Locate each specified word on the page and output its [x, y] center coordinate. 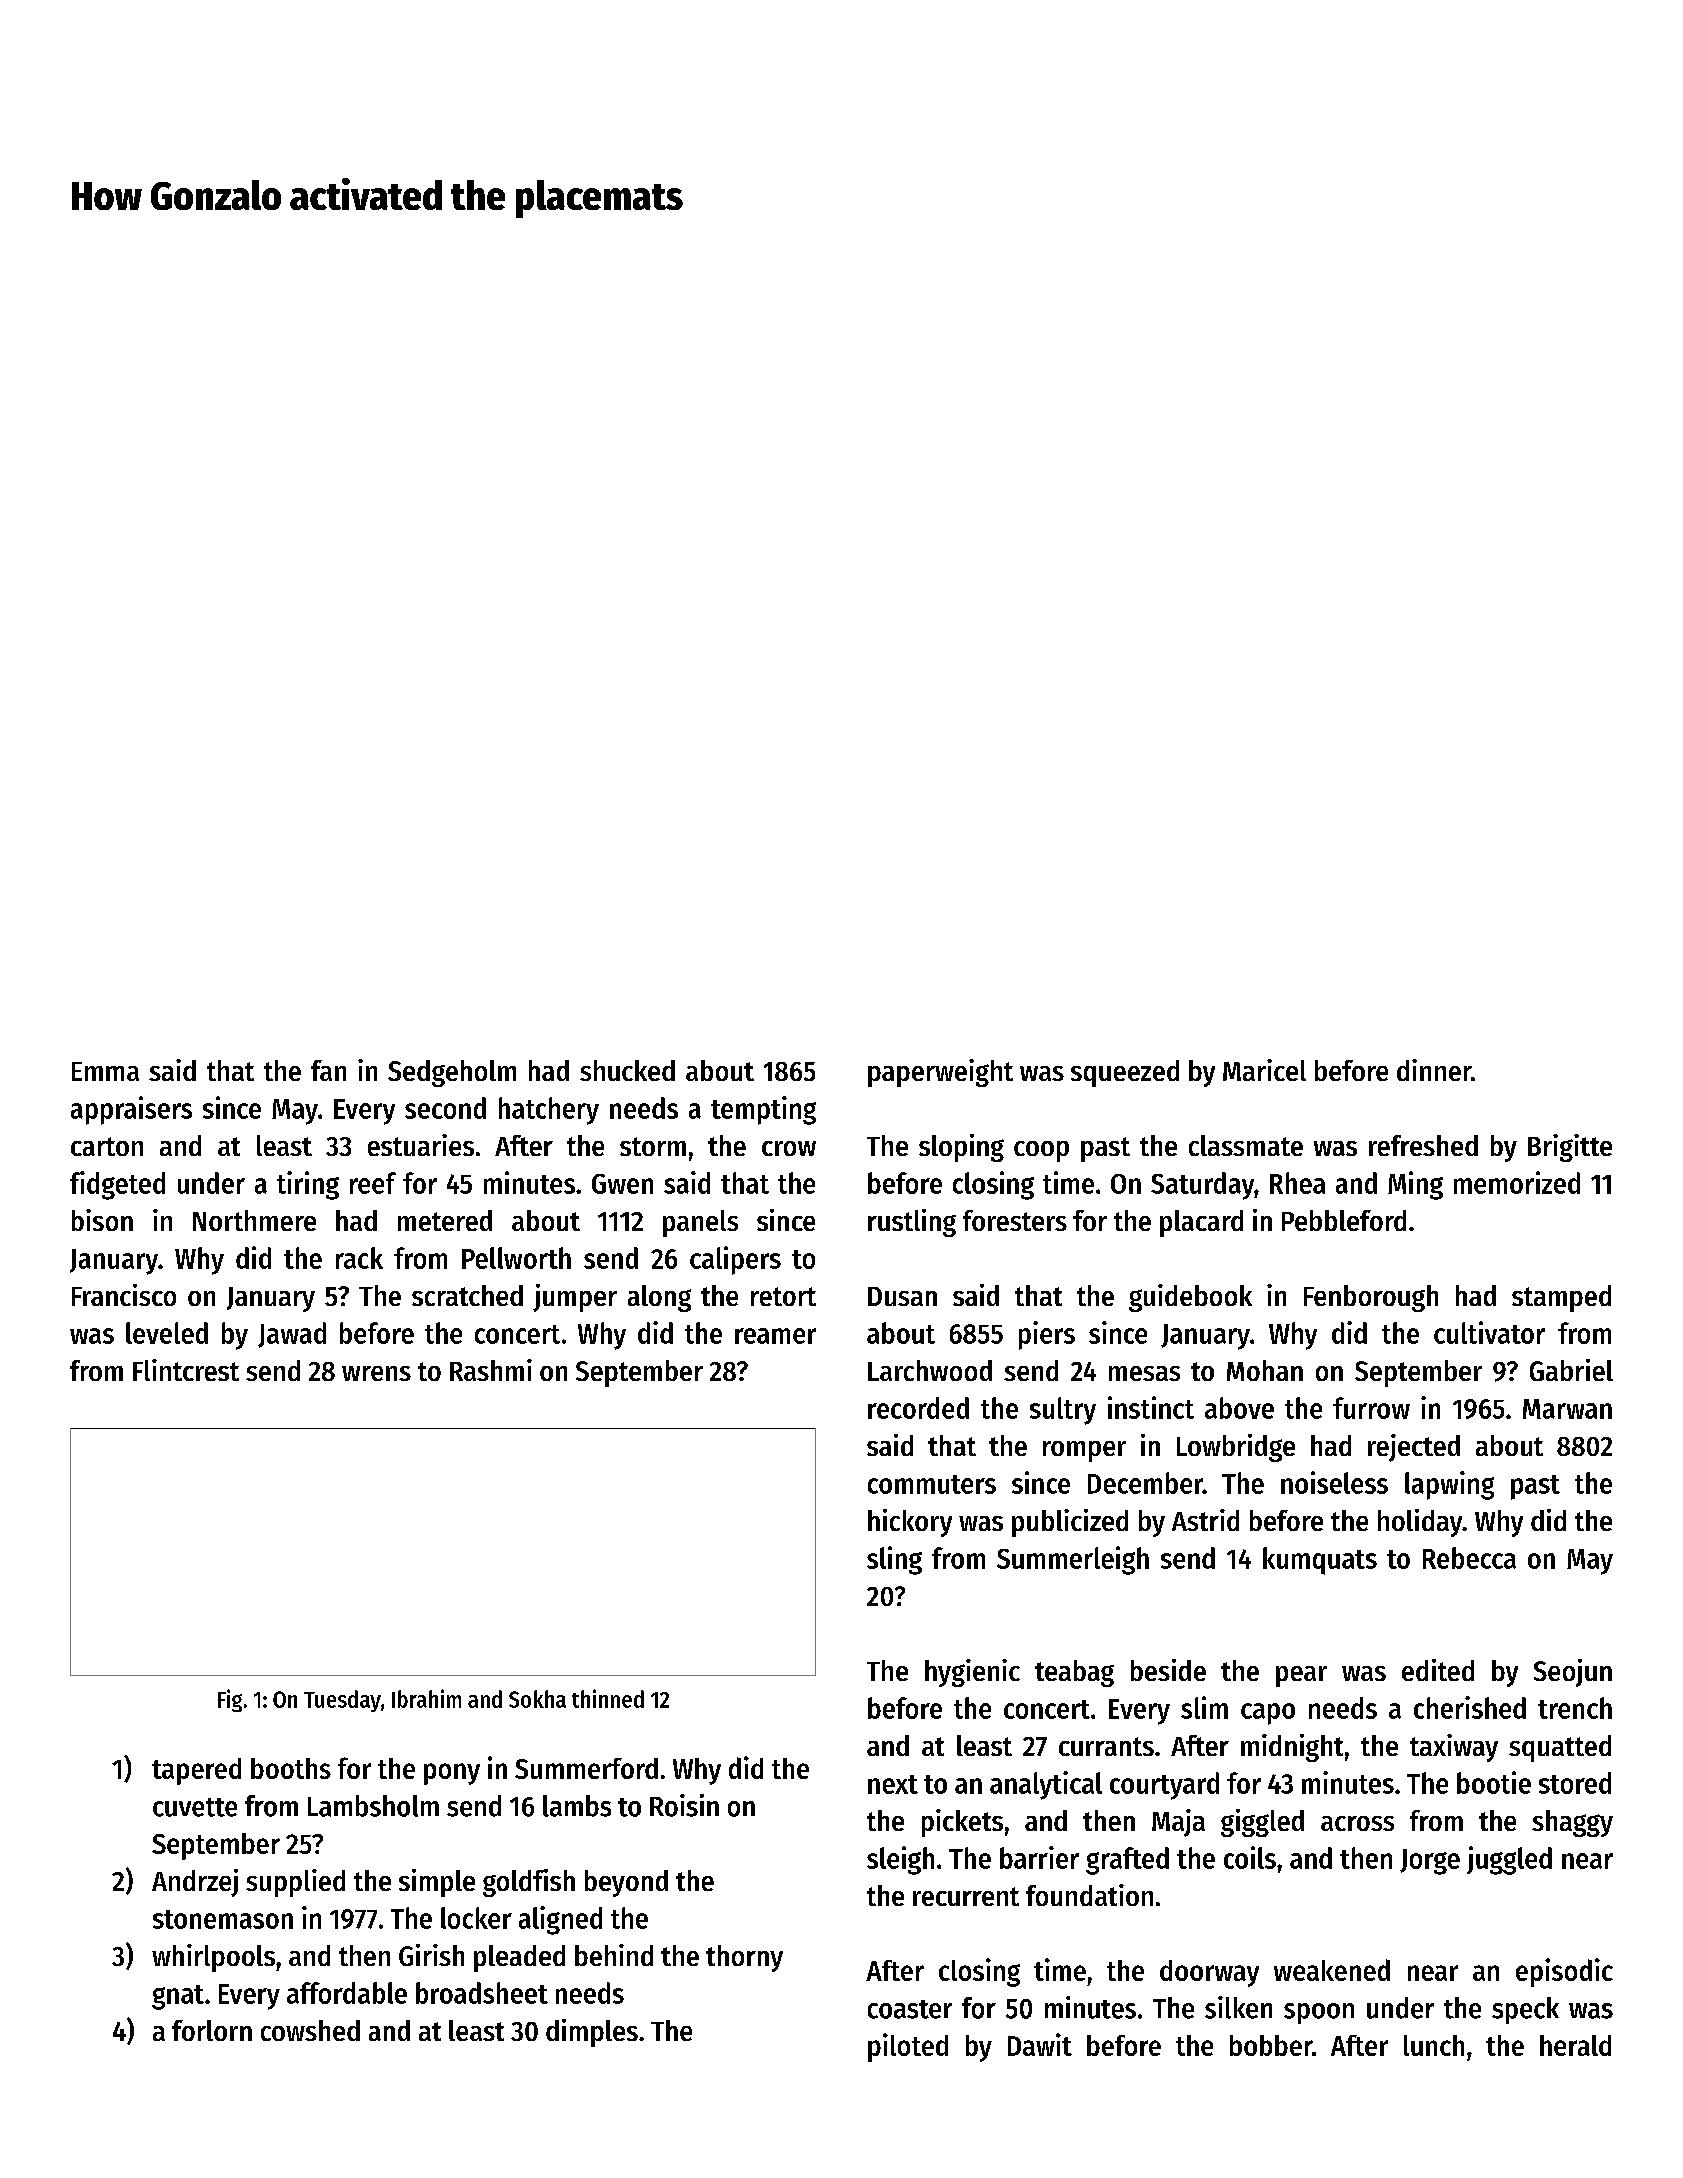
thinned [608, 1698]
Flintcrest [186, 1370]
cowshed [310, 2030]
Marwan [1567, 1409]
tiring [308, 1185]
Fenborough [1371, 1298]
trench [1575, 1708]
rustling [912, 1223]
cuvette [195, 1807]
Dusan [902, 1296]
